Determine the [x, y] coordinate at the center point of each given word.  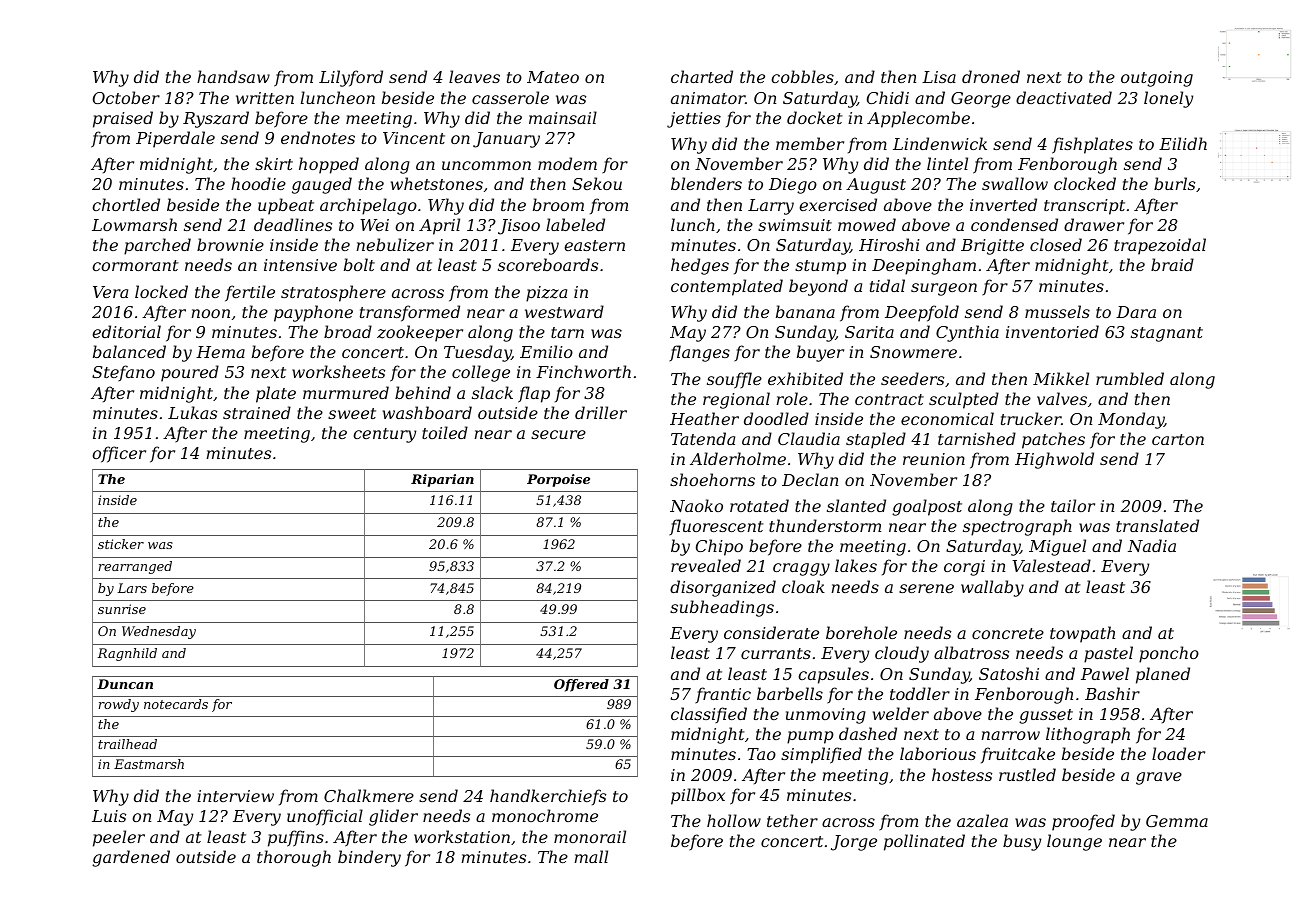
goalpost [927, 507]
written [265, 98]
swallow [1015, 183]
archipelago [368, 206]
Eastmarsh [149, 764]
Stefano [123, 373]
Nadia [1152, 545]
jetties [694, 120]
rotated [759, 505]
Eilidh [1183, 143]
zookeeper [420, 333]
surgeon [944, 289]
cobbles [802, 76]
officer [119, 454]
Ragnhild [127, 654]
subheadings [722, 608]
